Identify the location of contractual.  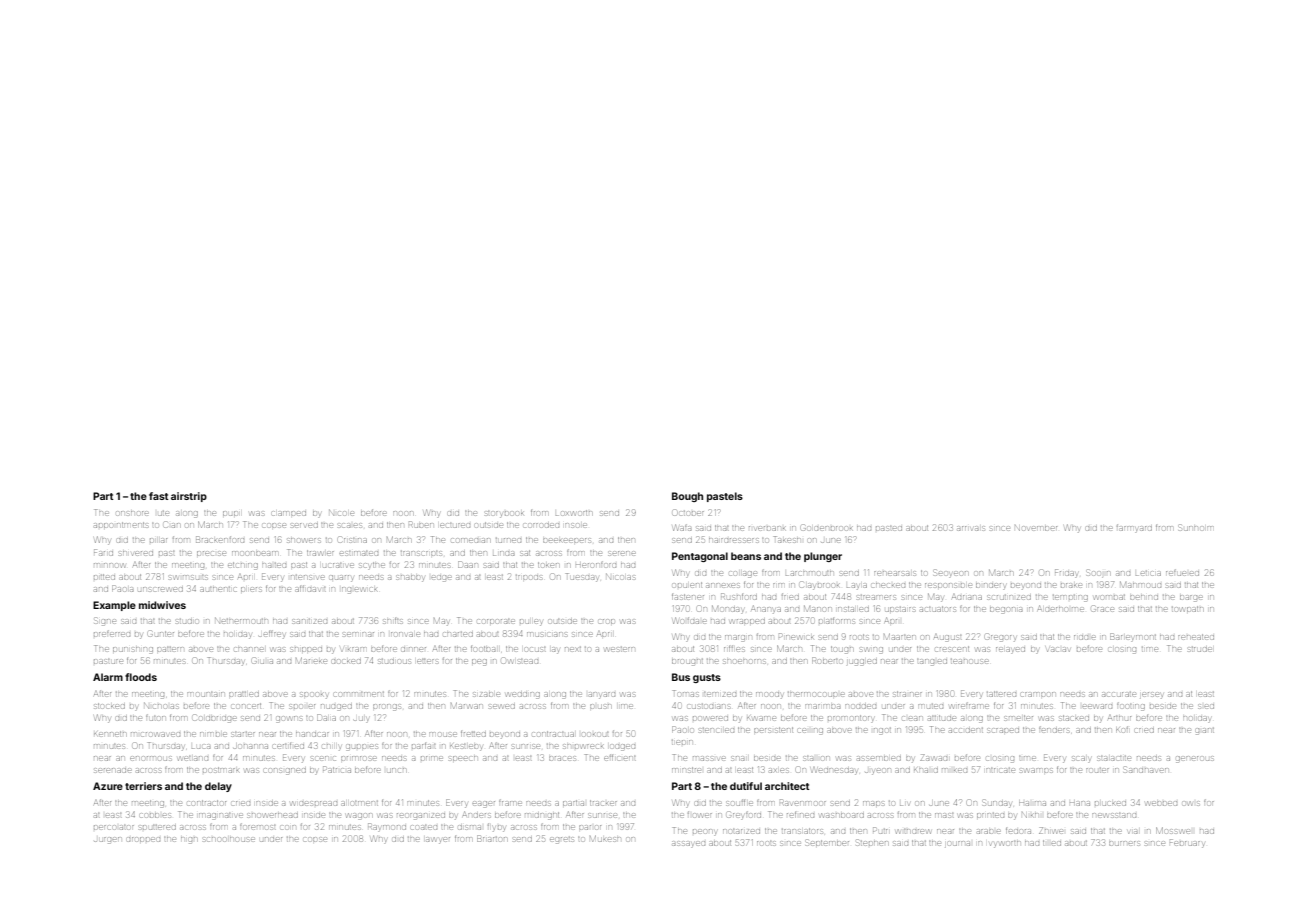
(553, 734).
